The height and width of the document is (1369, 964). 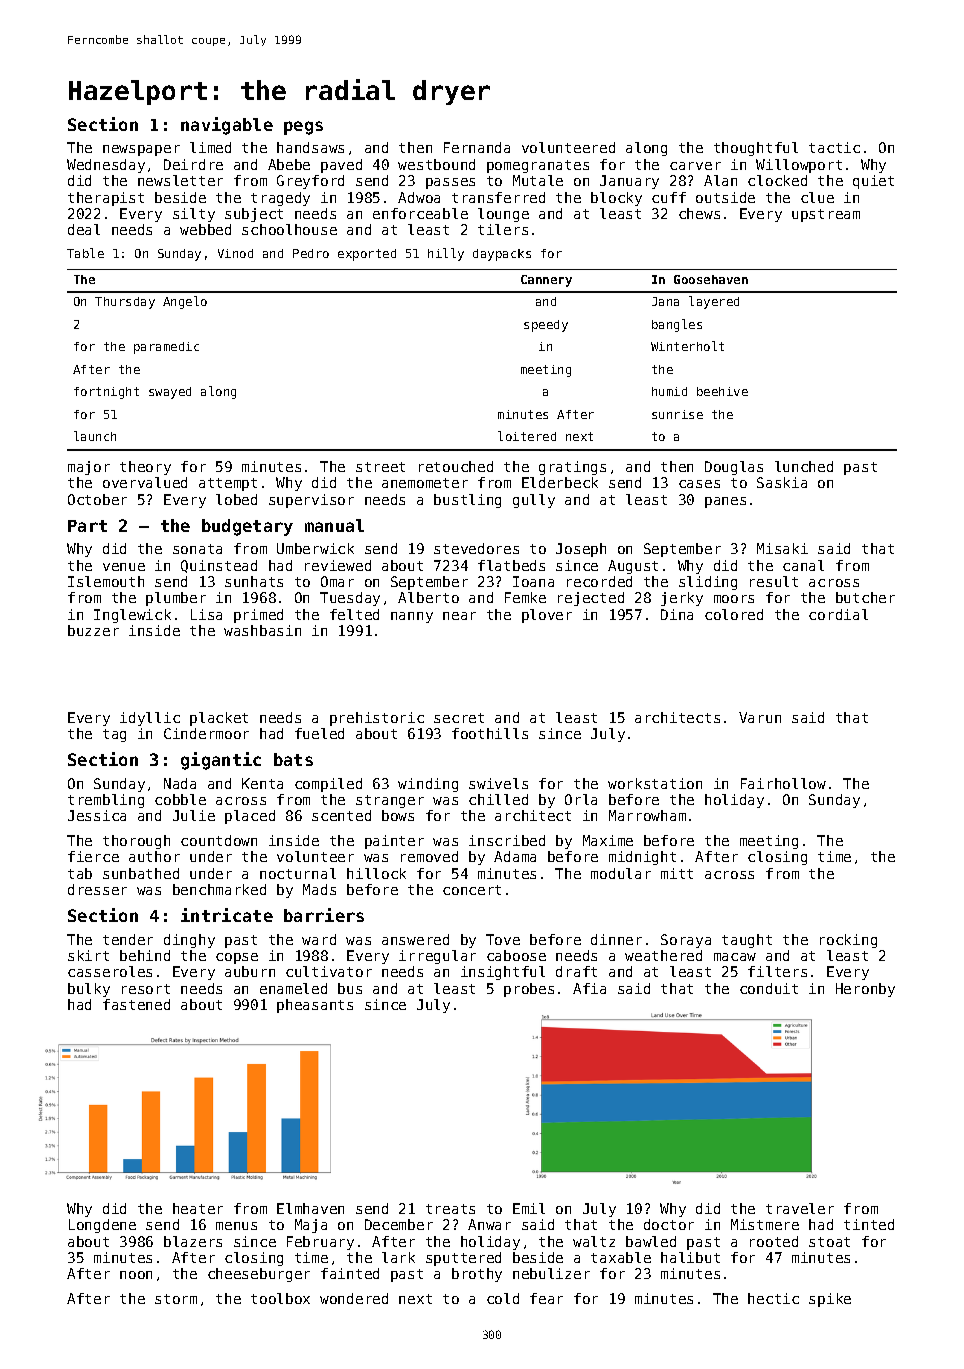 What do you see at coordinates (303, 128) in the document?
I see `pegs` at bounding box center [303, 128].
